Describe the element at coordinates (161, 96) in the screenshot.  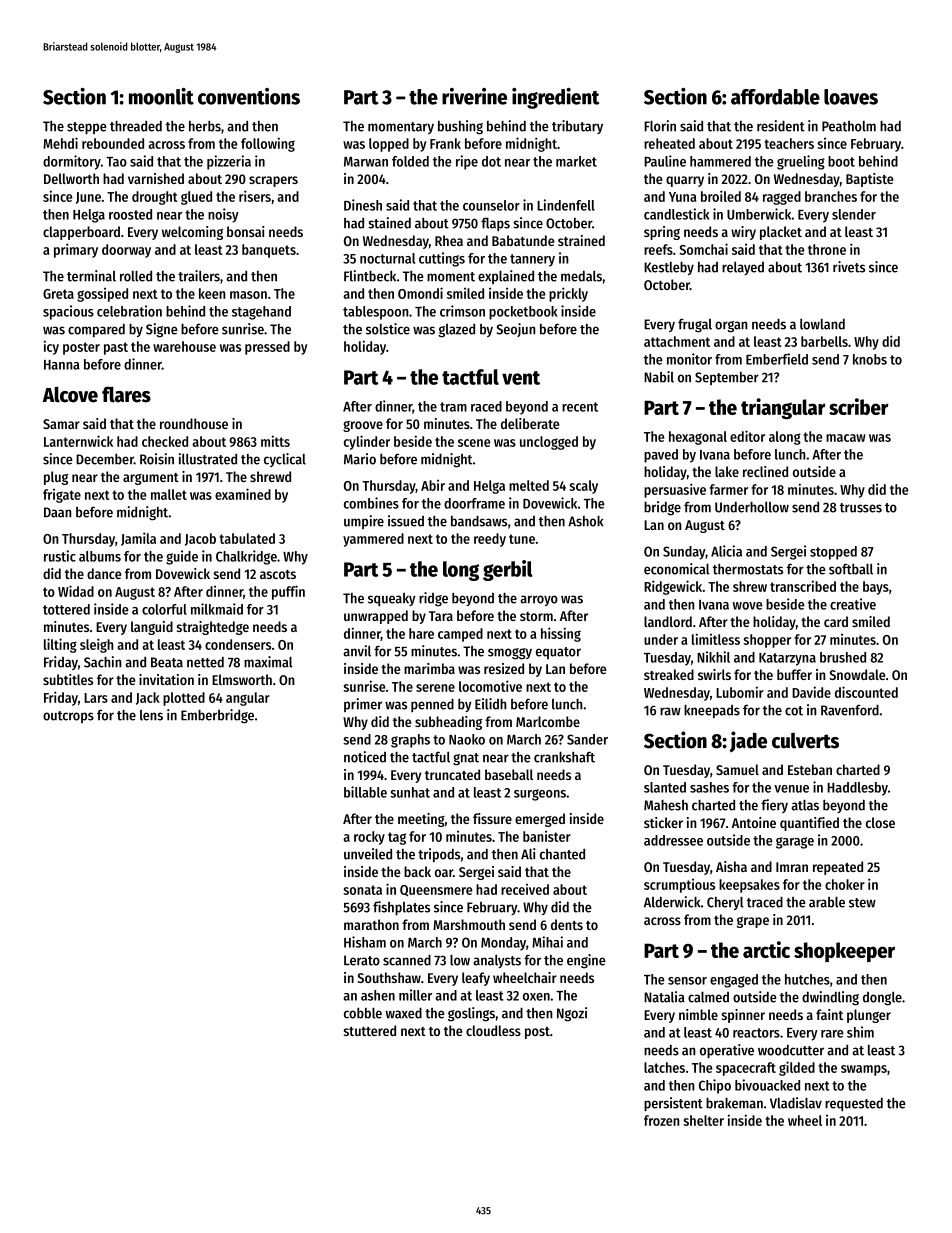
I see `moonlit` at that location.
